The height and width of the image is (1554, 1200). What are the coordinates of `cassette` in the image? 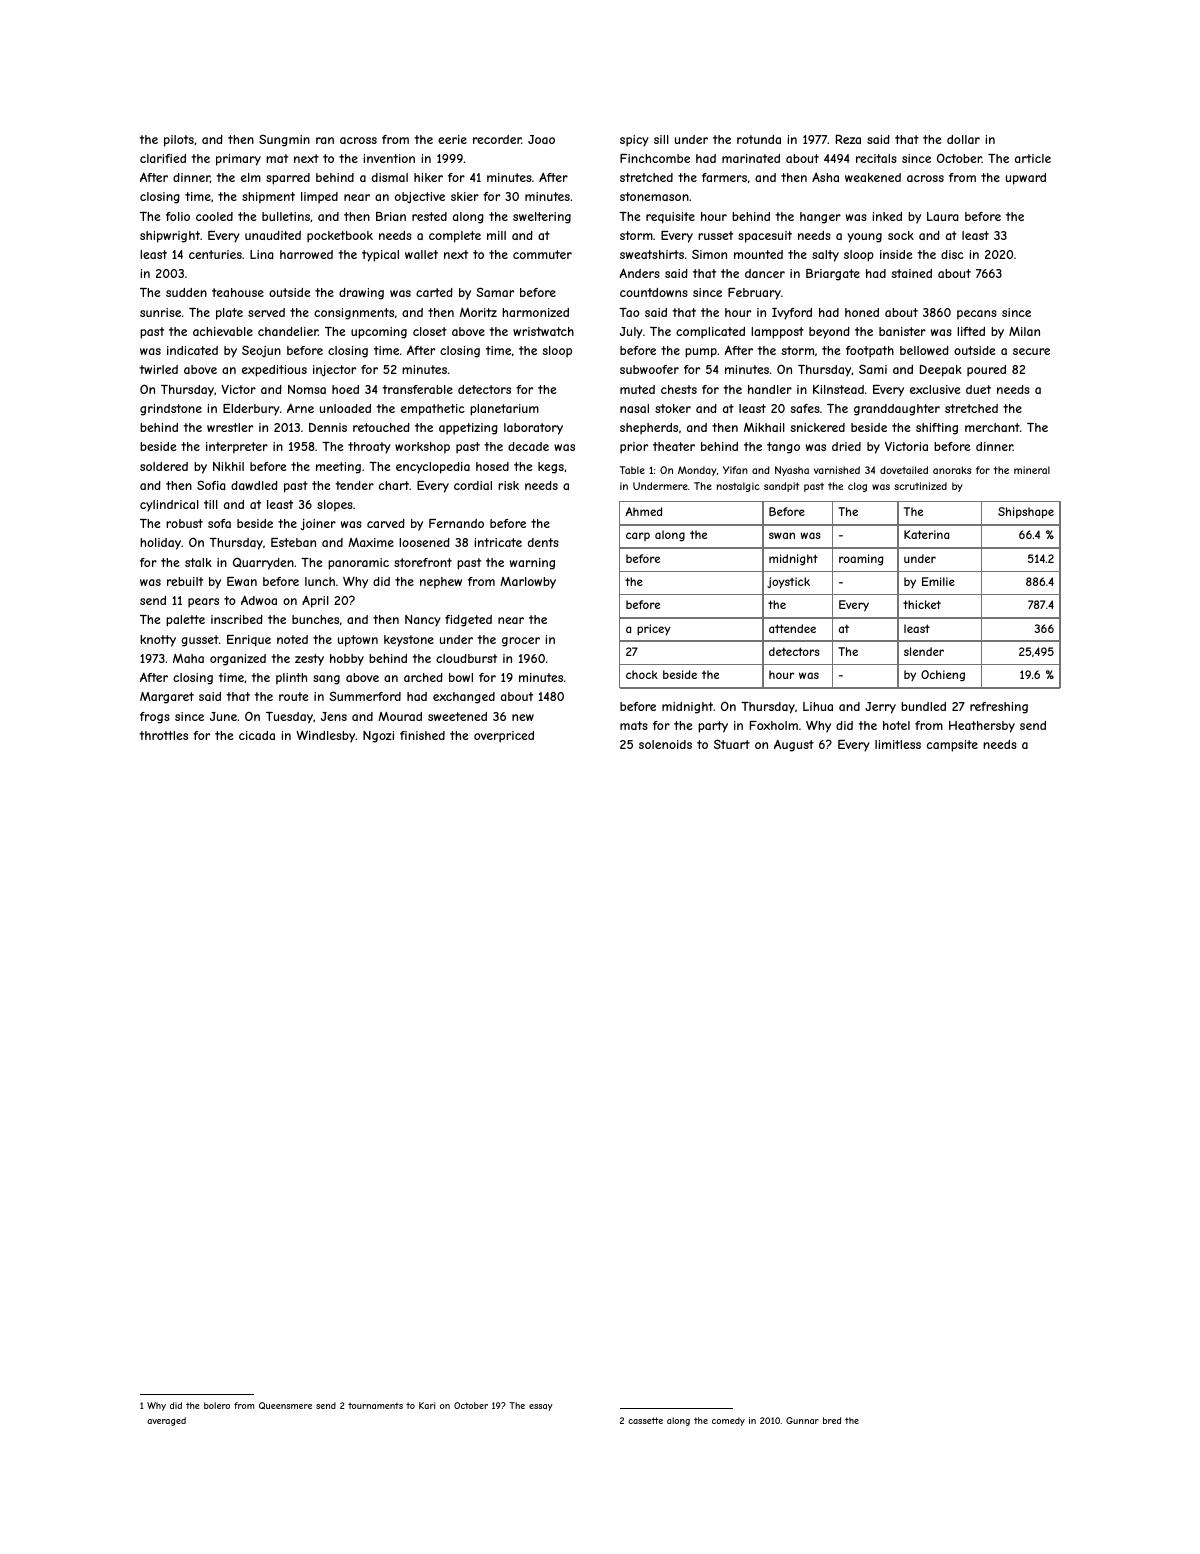 It's located at (645, 1420).
